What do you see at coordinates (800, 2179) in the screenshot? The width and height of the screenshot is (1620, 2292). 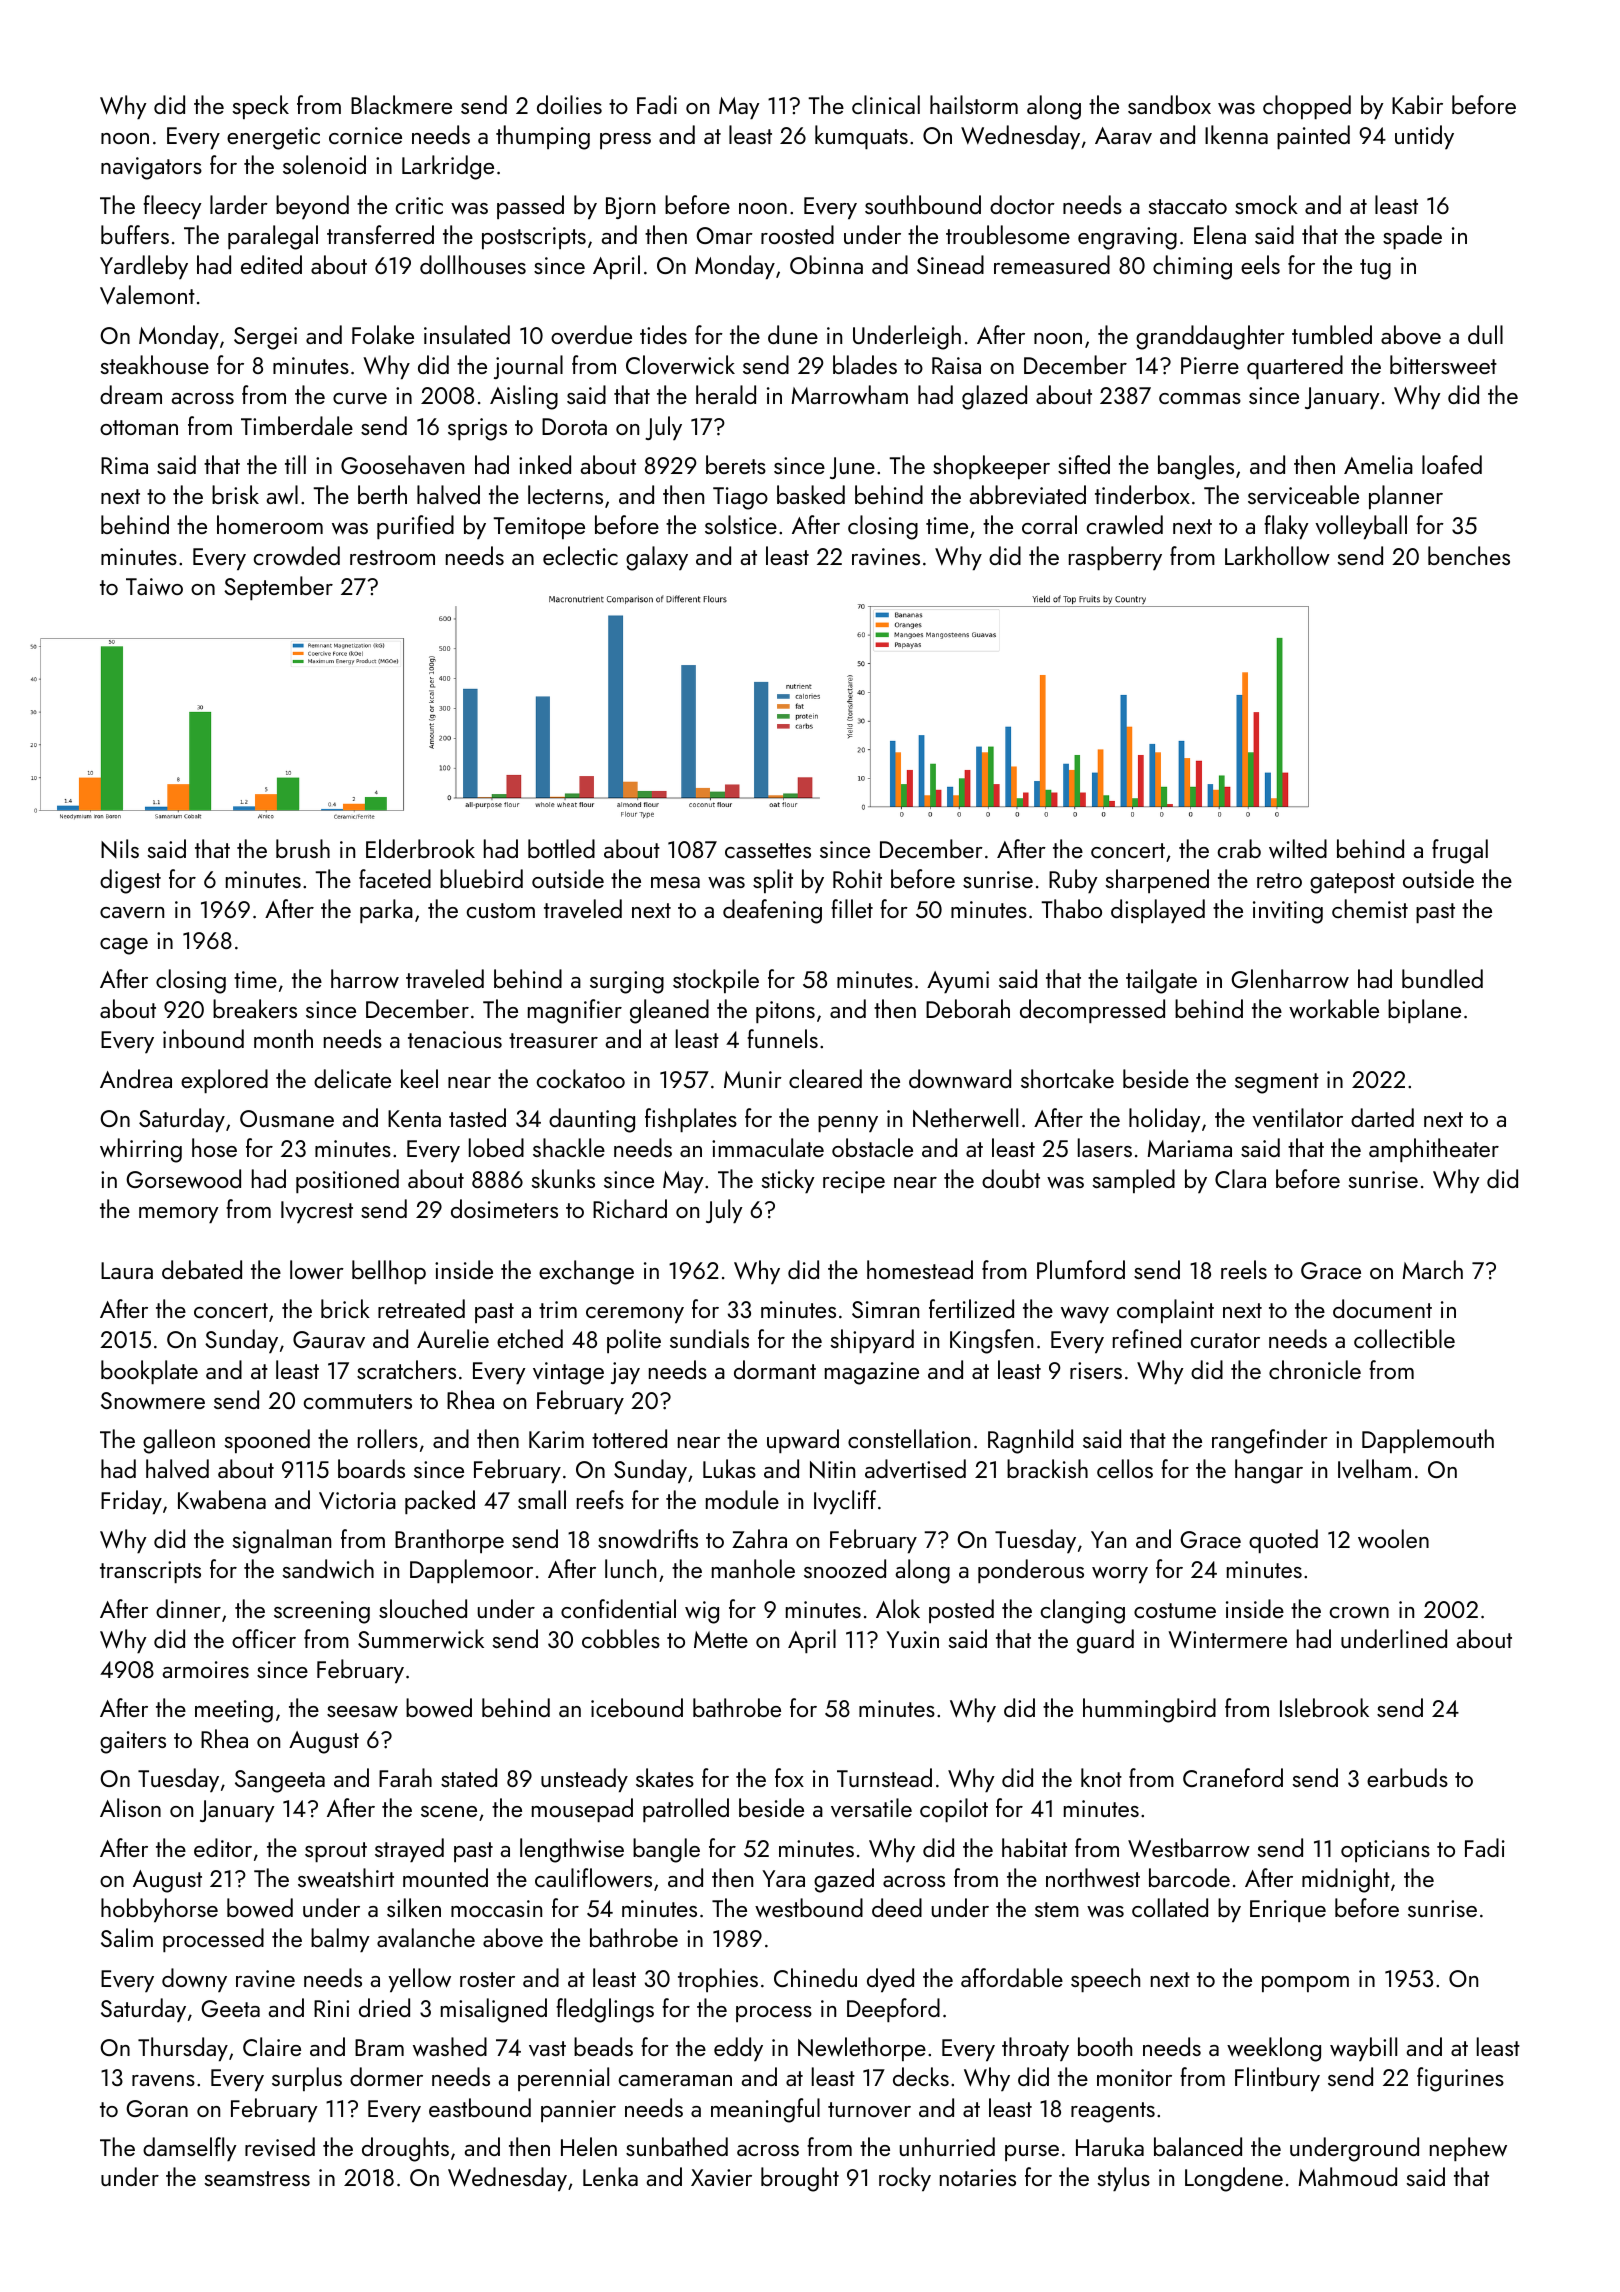 I see `brought` at bounding box center [800, 2179].
